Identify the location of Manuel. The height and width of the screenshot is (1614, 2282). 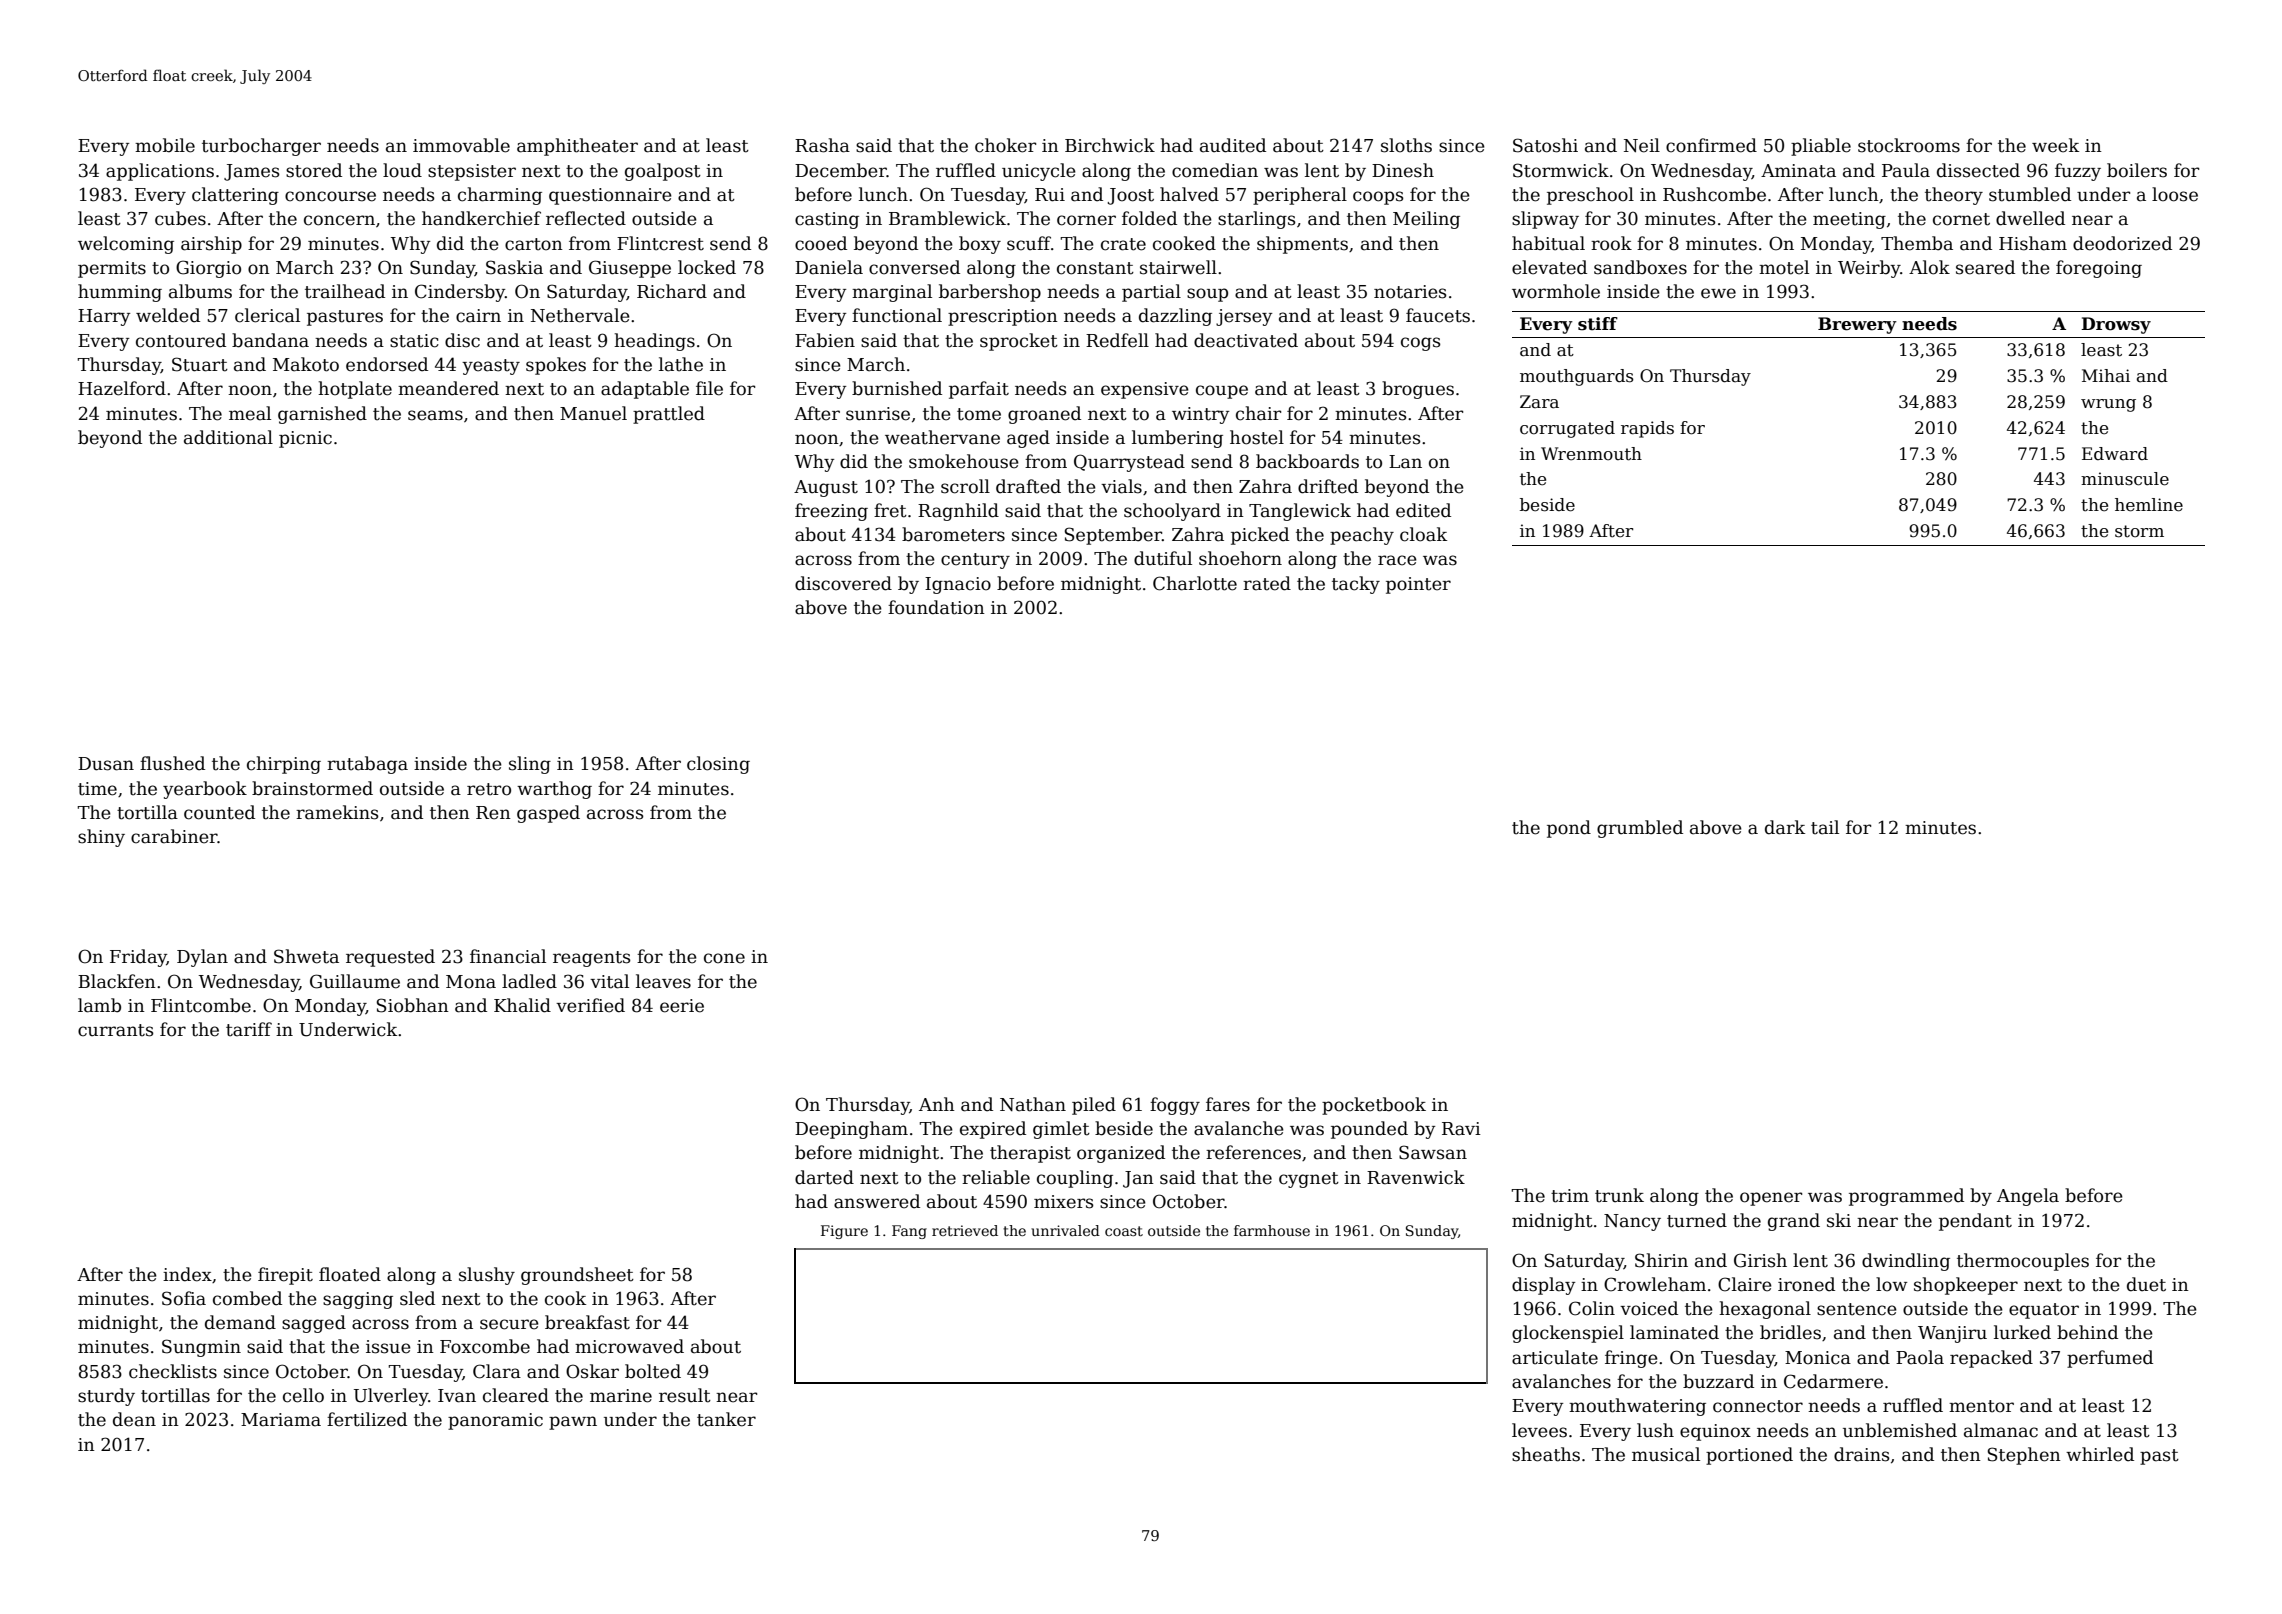
(593, 413).
